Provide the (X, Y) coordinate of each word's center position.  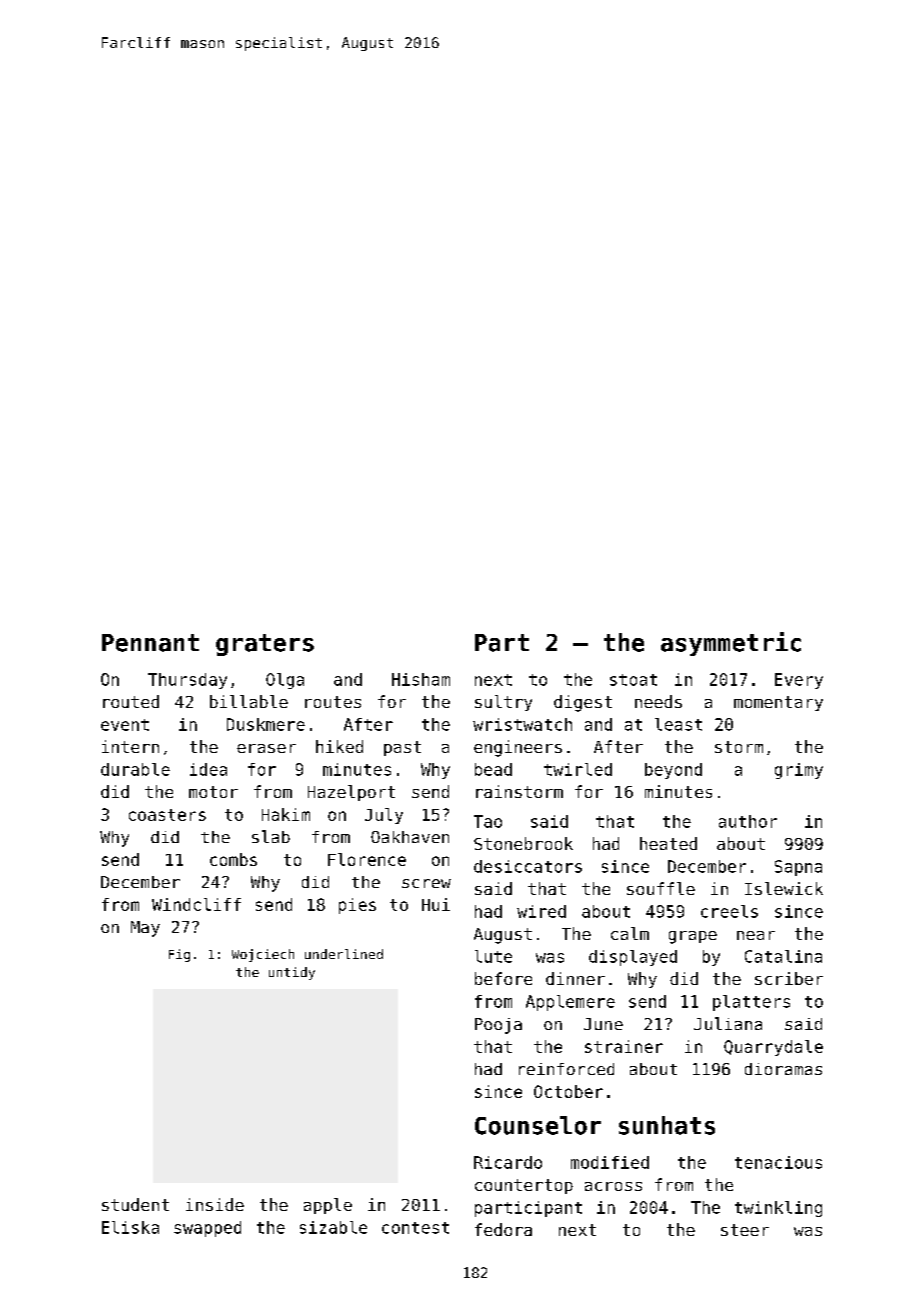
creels (729, 911)
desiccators (528, 866)
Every (799, 681)
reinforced (566, 1069)
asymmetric (731, 644)
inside (215, 1204)
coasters (167, 815)
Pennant (150, 643)
